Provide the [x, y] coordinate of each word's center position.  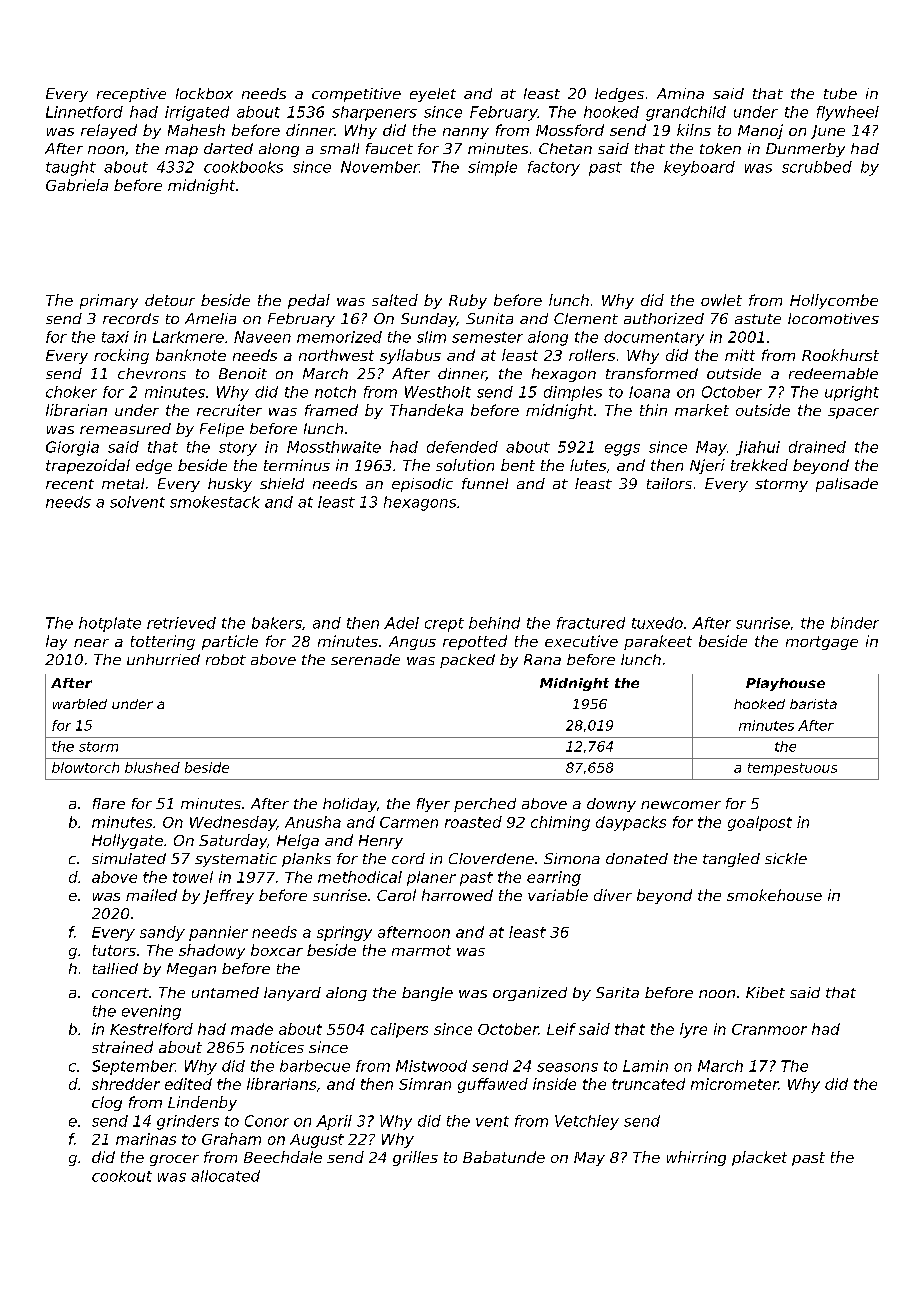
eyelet [433, 95]
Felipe [222, 430]
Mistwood [431, 1066]
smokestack [215, 502]
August [317, 1141]
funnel [485, 483]
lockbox [204, 93]
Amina [680, 93]
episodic [422, 485]
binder [855, 623]
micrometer [734, 1084]
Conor [267, 1121]
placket [759, 1158]
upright [852, 393]
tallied [115, 968]
